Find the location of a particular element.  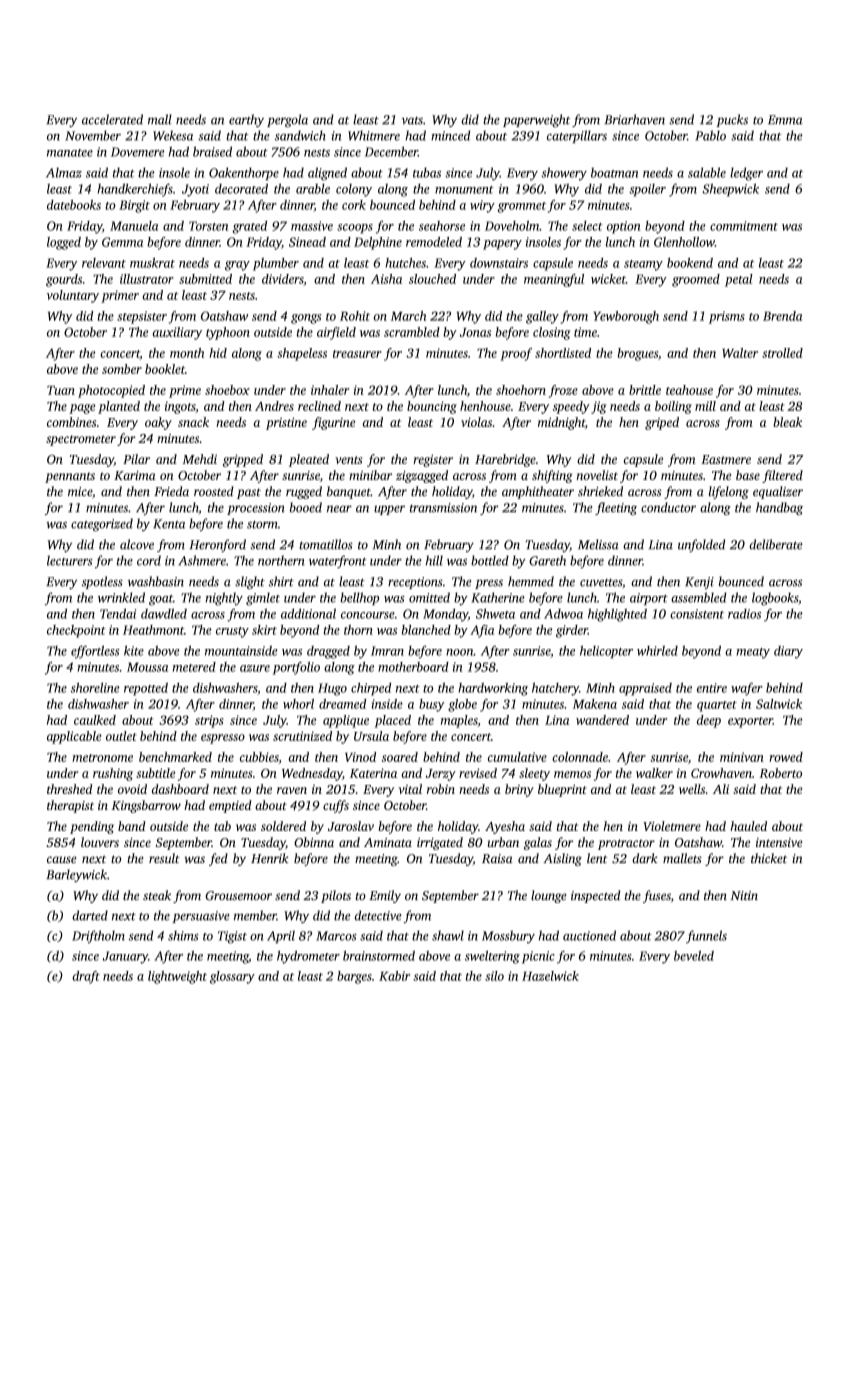

typhoon is located at coordinates (228, 333).
